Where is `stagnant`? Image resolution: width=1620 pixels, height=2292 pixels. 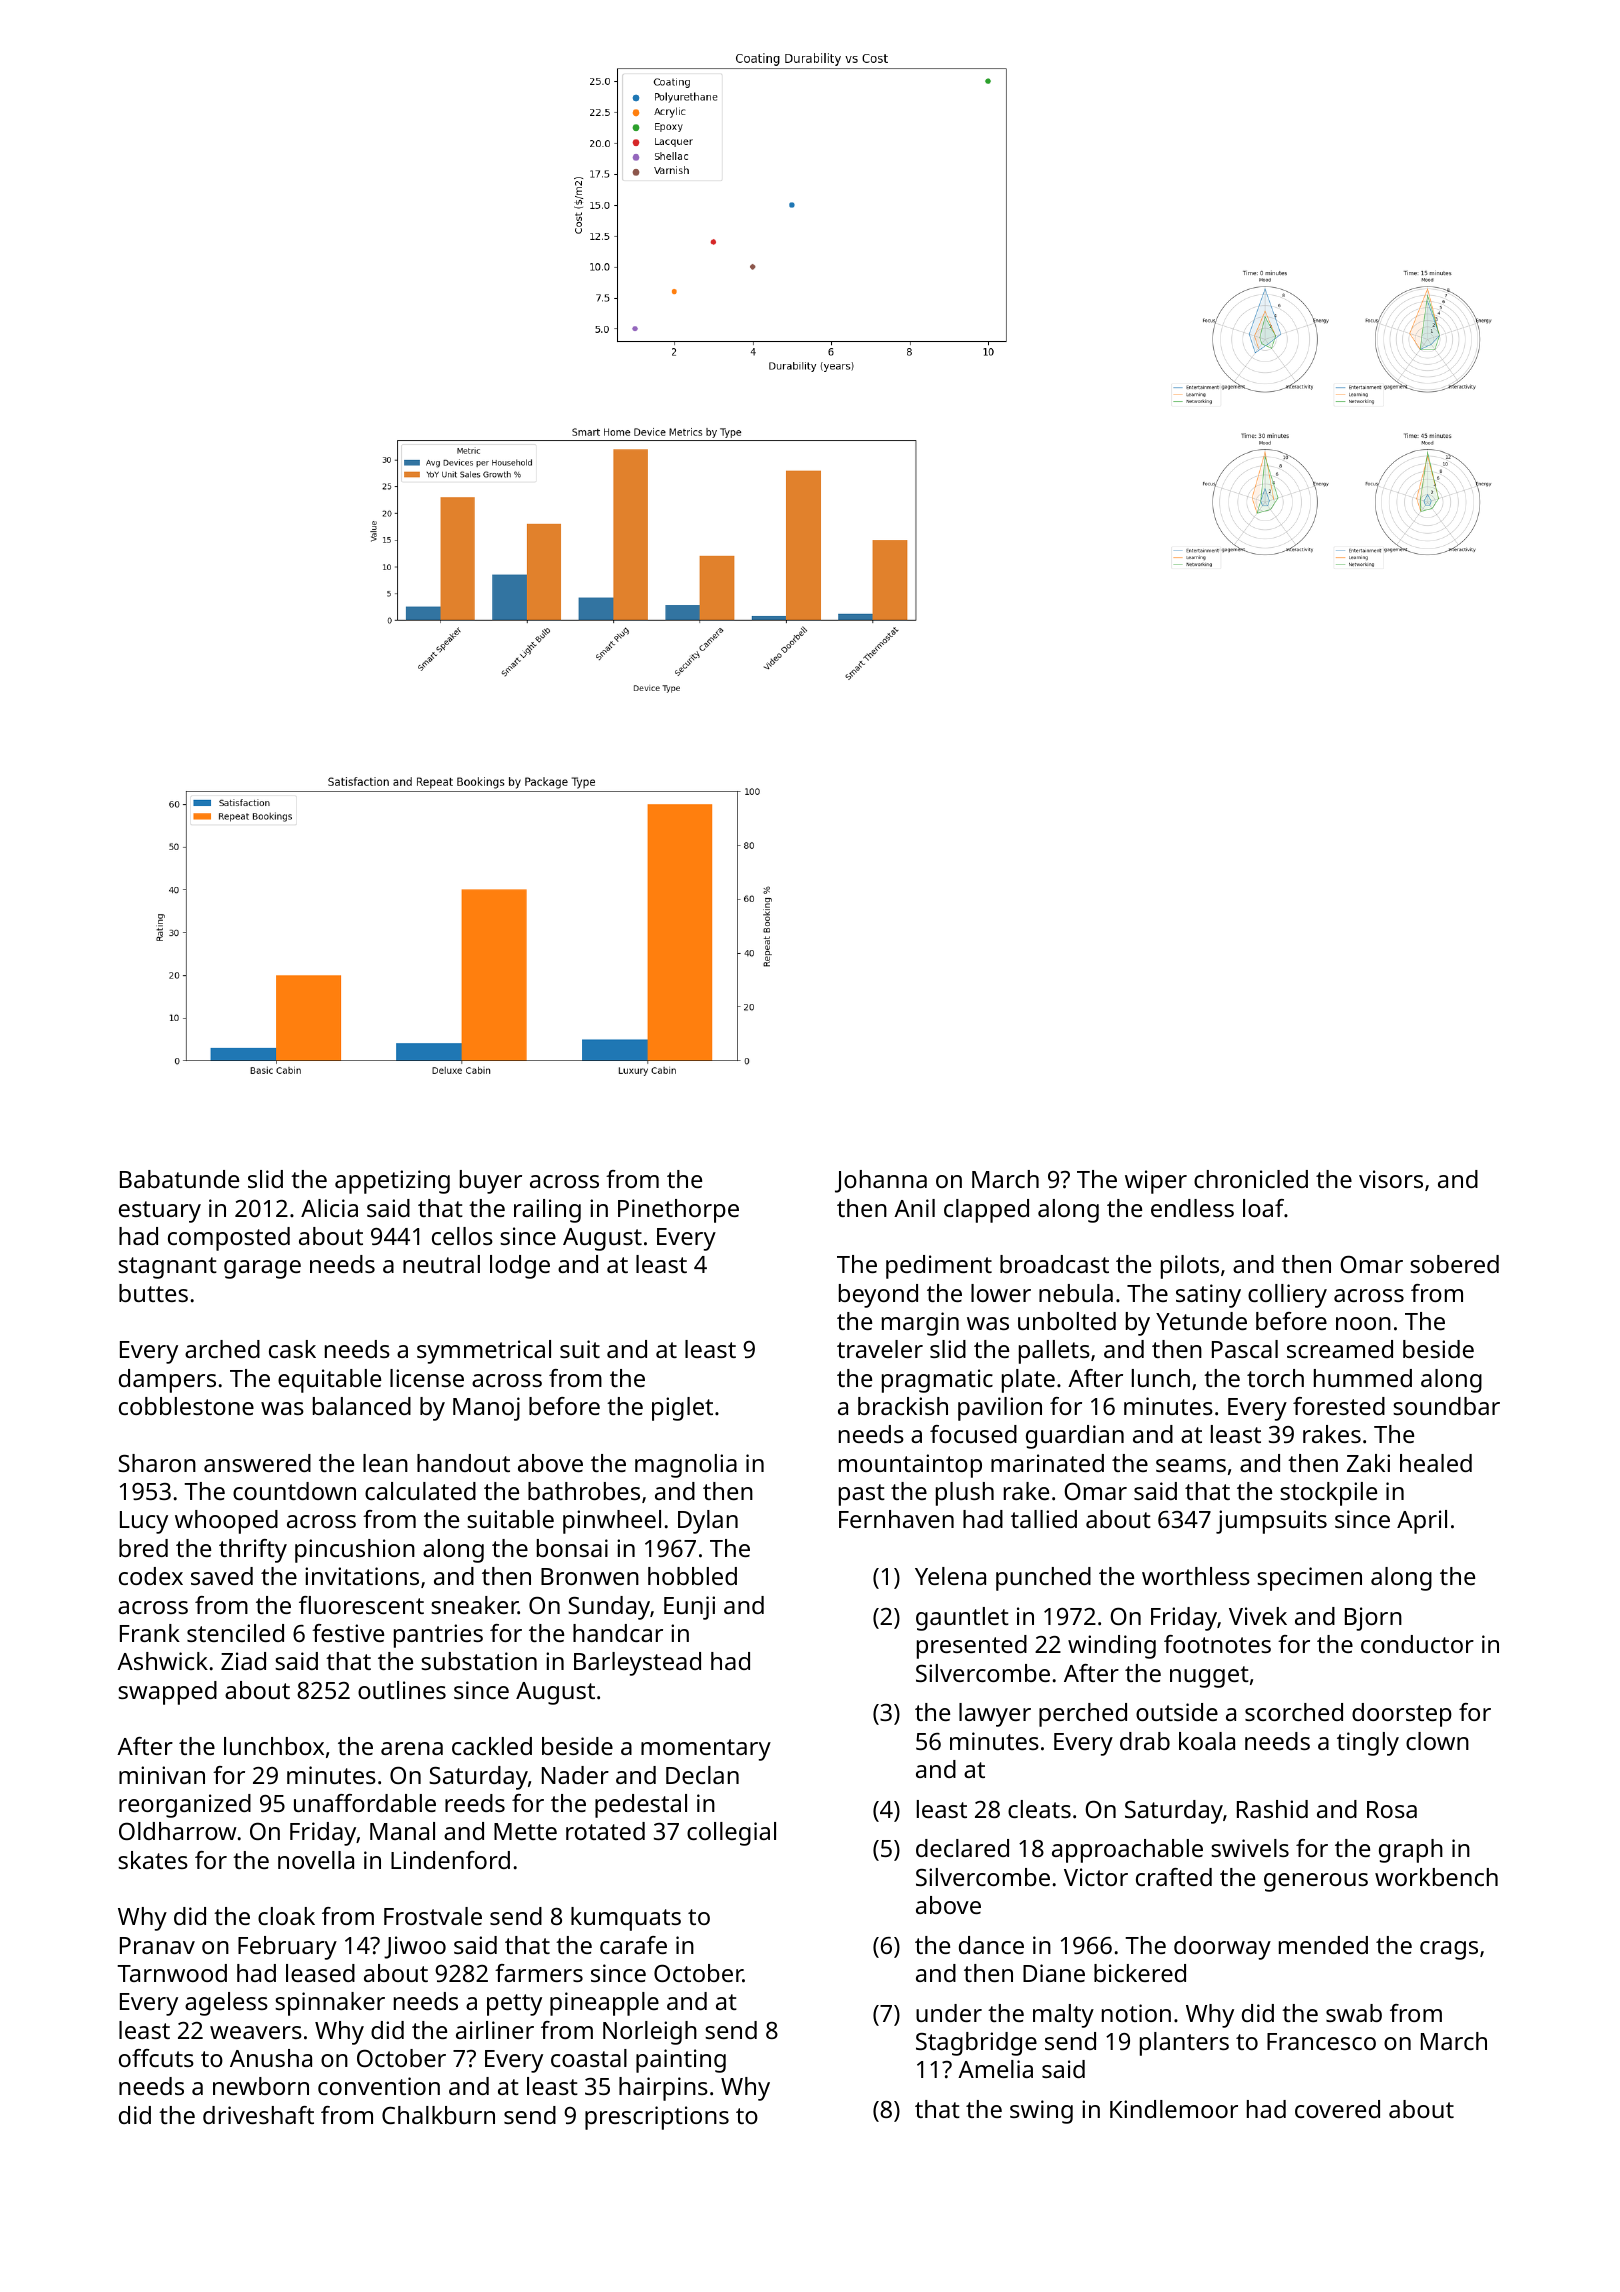
stagnant is located at coordinates (167, 1268).
